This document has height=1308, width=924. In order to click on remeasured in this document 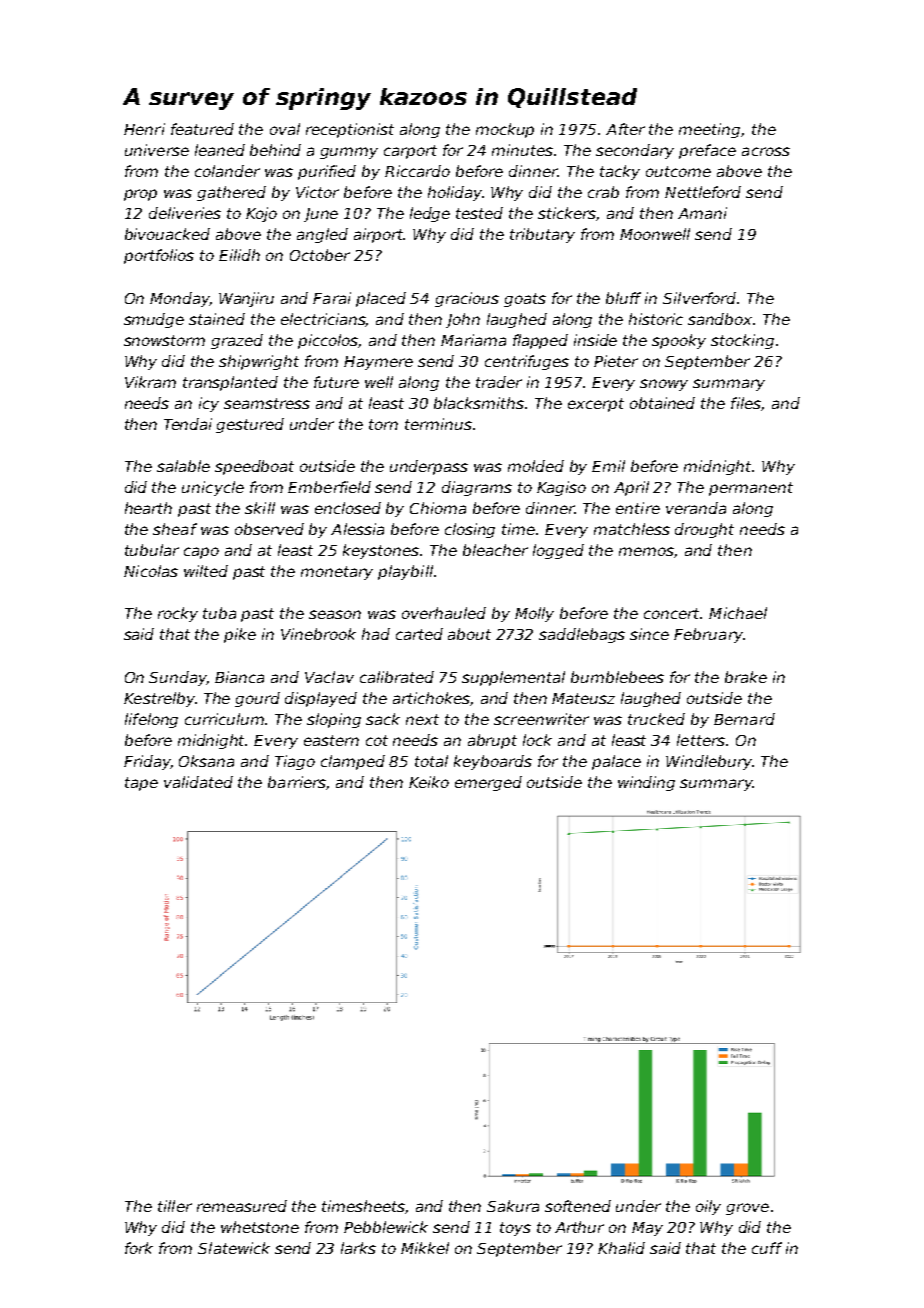, I will do `click(242, 1206)`.
